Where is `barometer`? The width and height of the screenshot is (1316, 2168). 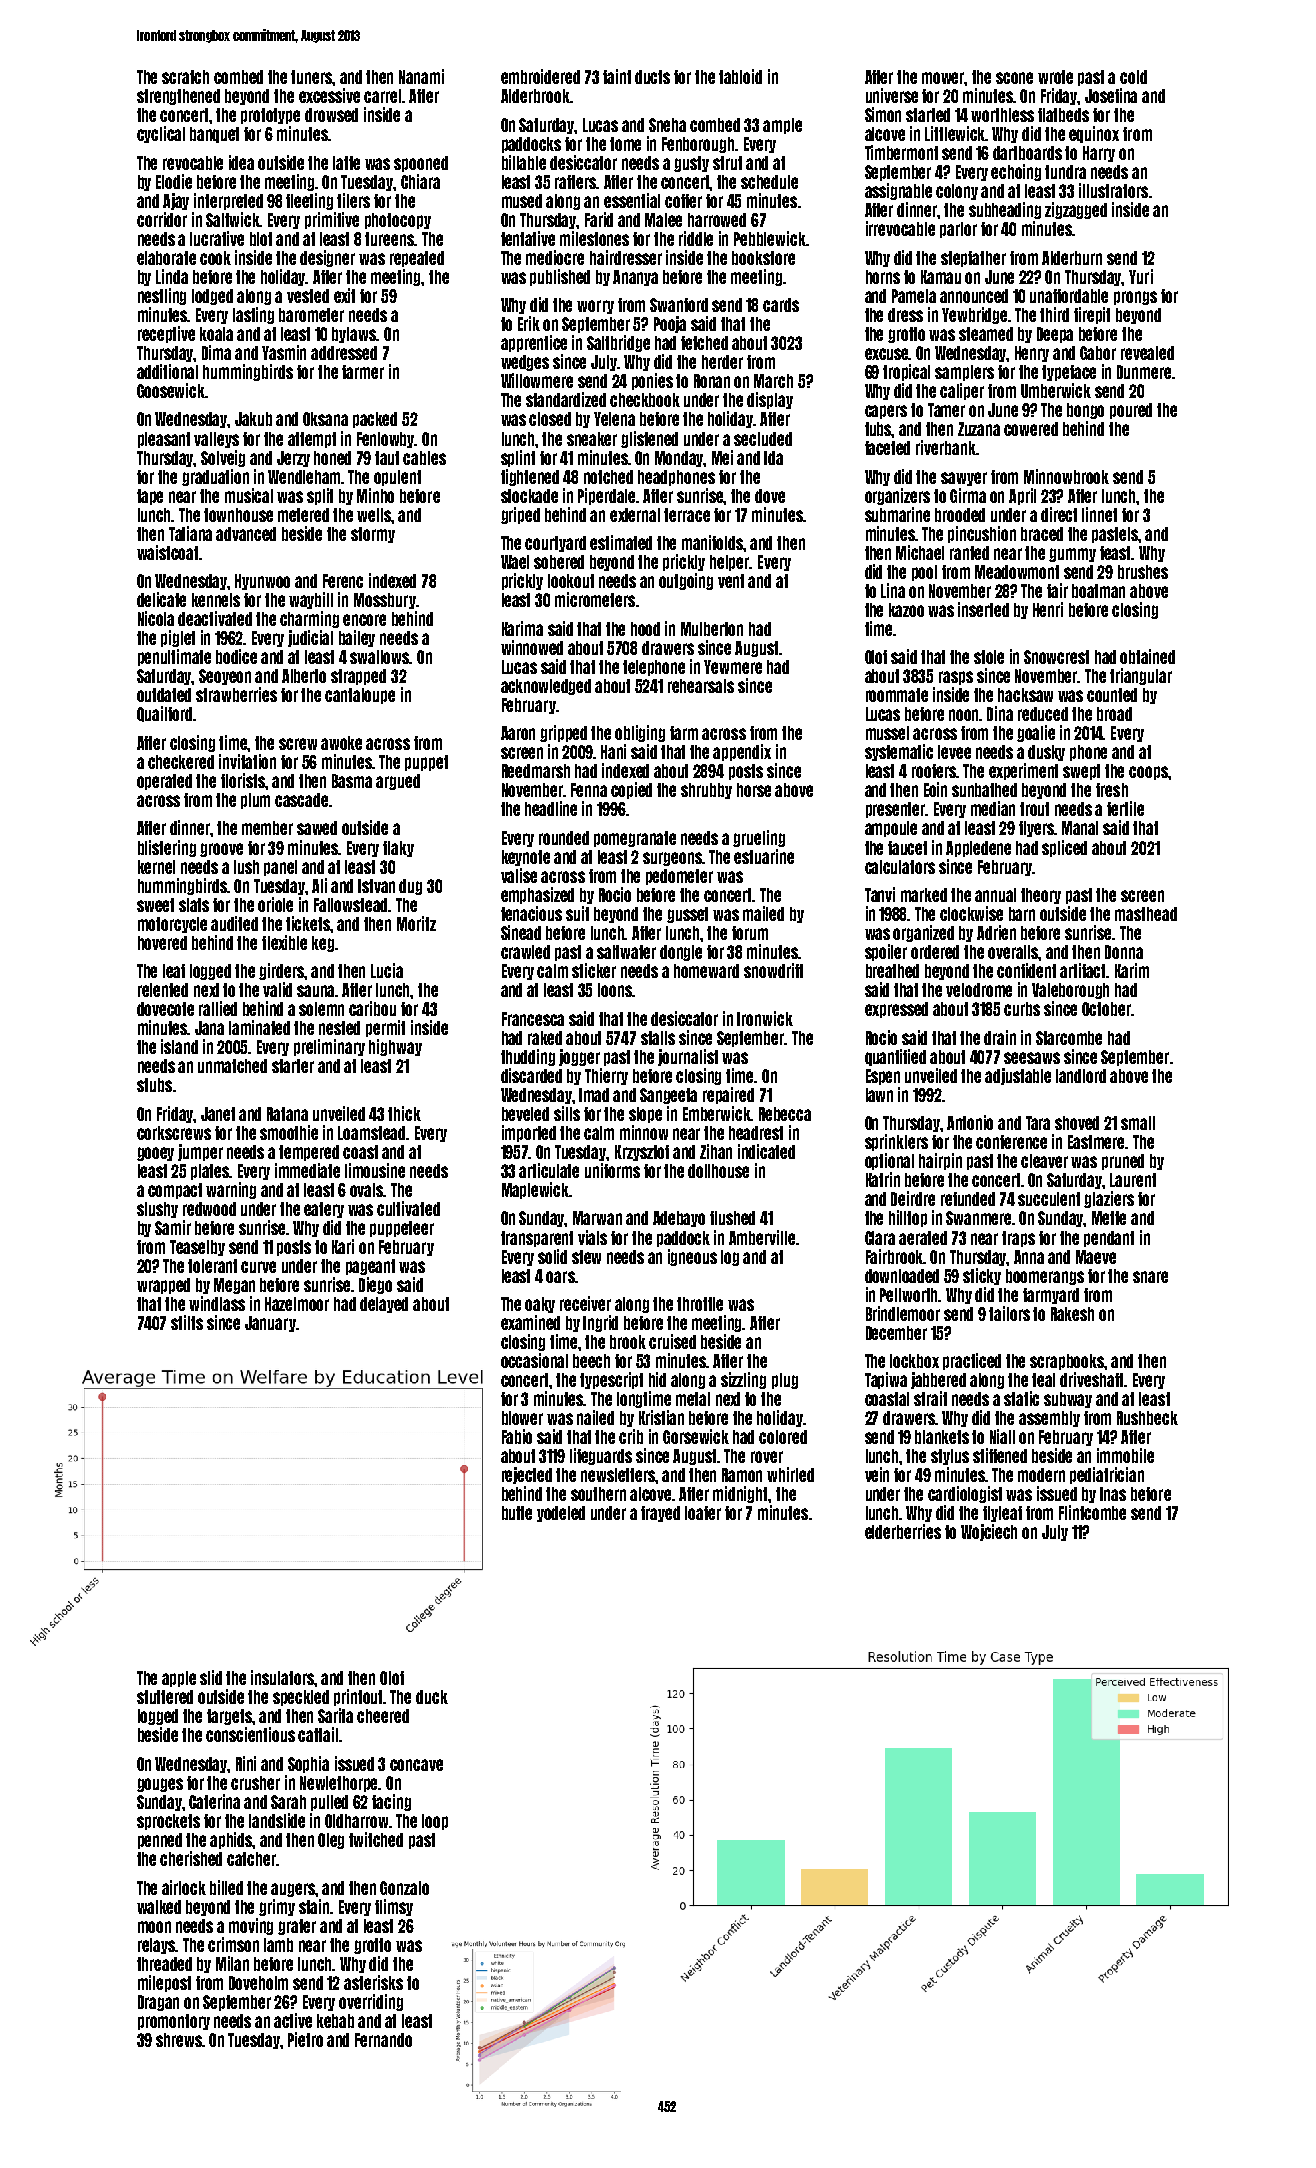
barometer is located at coordinates (311, 315).
